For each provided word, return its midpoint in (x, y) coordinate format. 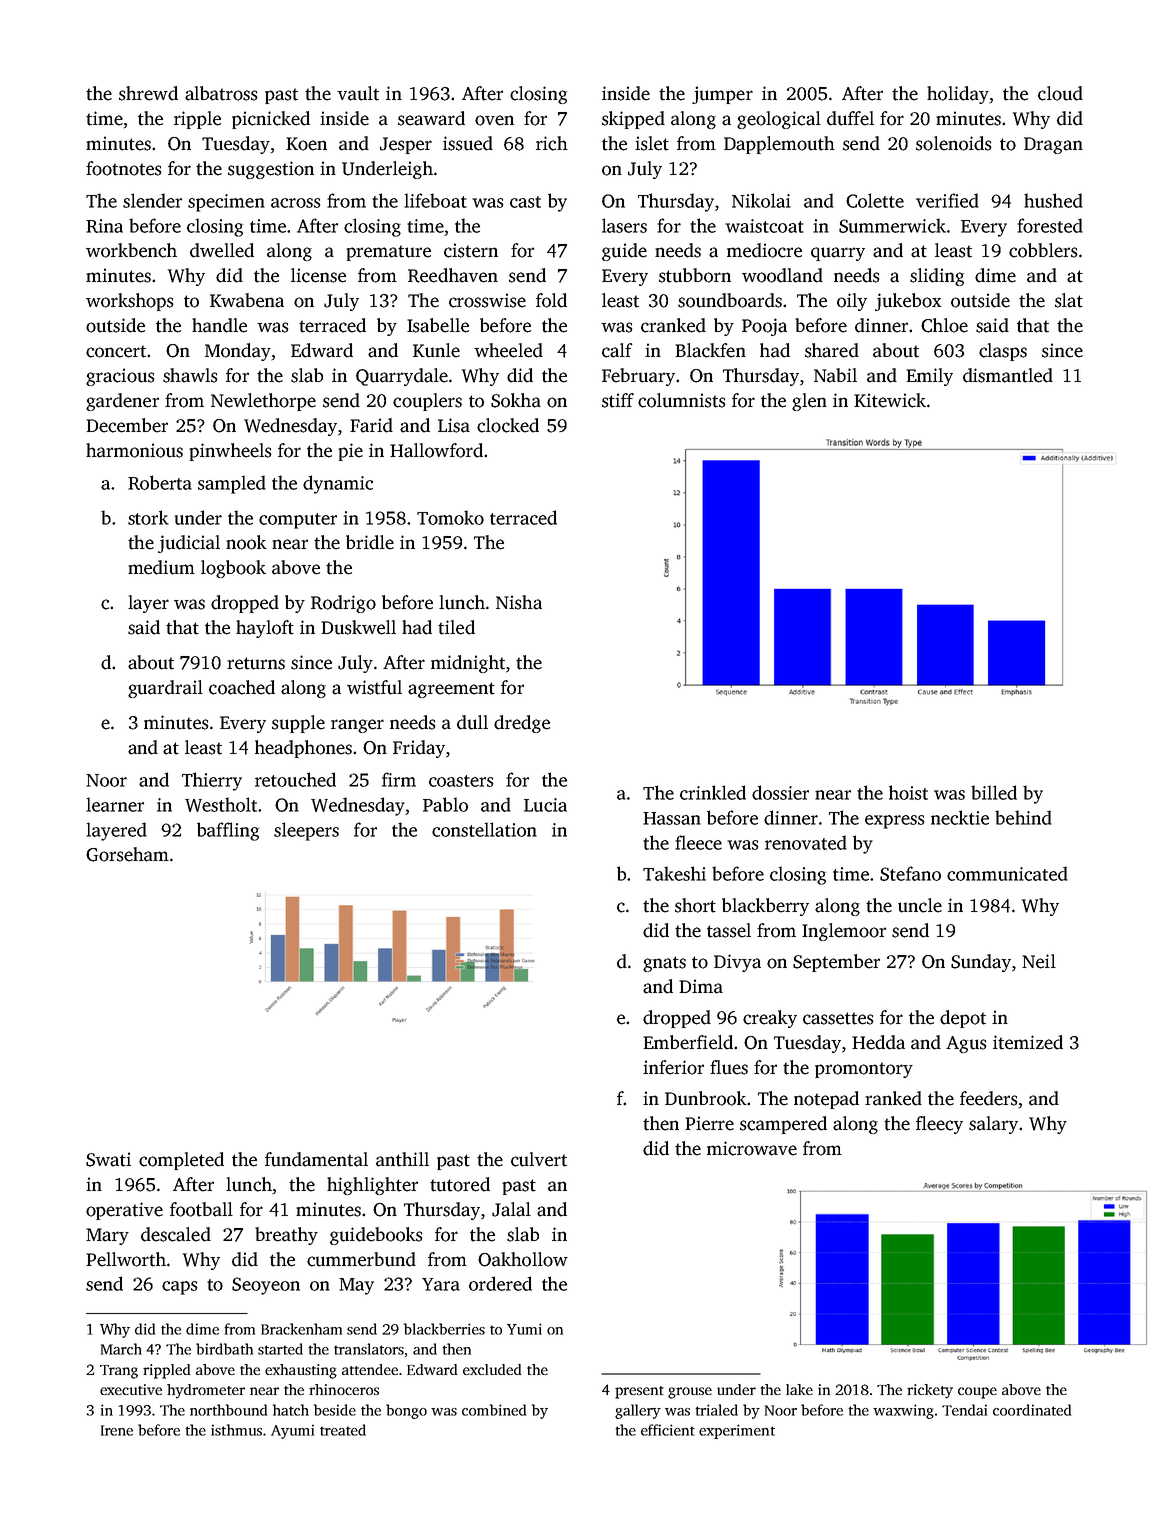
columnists (681, 400)
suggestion (271, 170)
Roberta (160, 482)
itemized (1028, 1042)
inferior (673, 1067)
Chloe (944, 325)
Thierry (212, 781)
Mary (107, 1236)
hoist (908, 792)
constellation (484, 829)
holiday (958, 95)
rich (552, 143)
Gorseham (127, 854)
